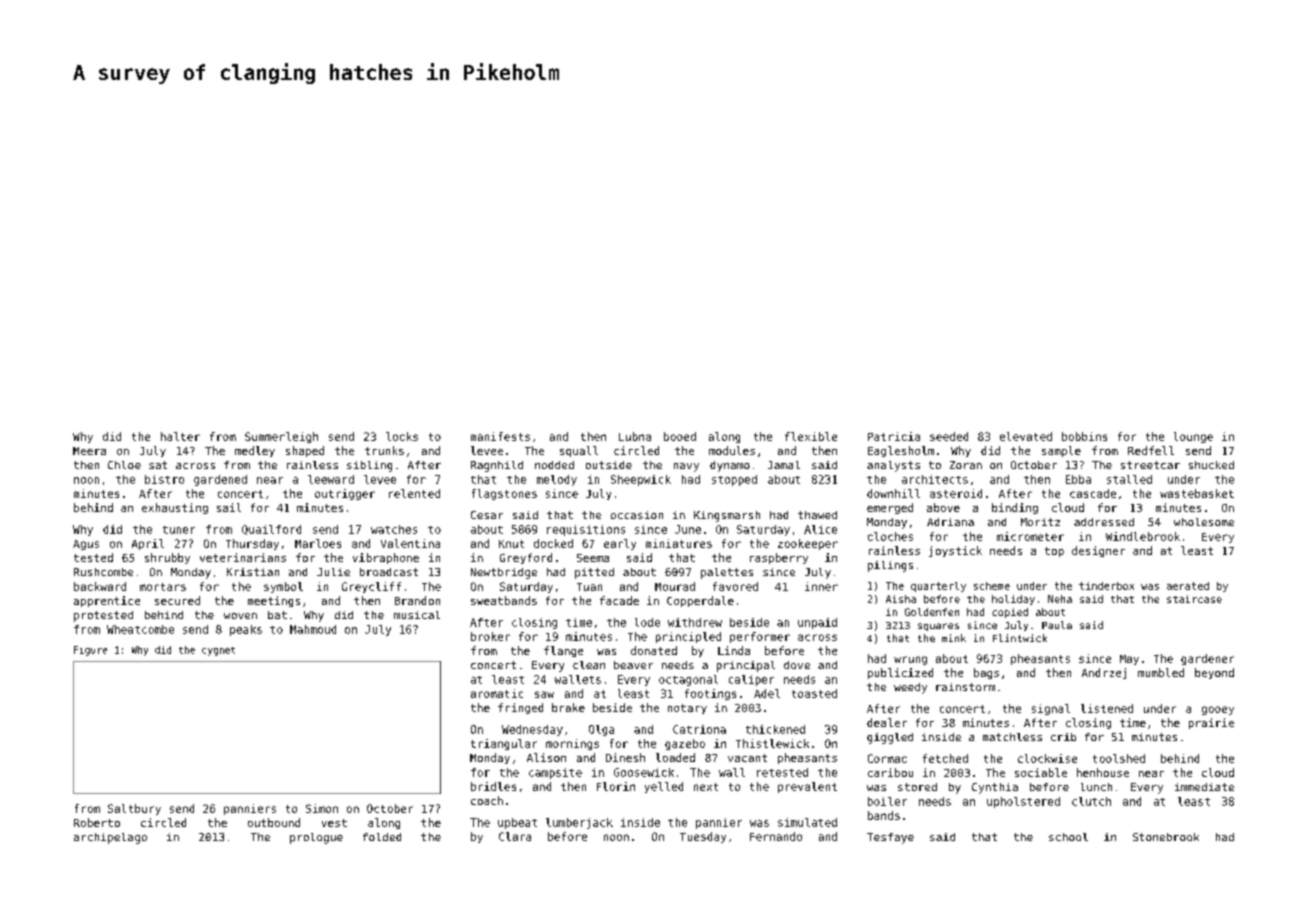 The image size is (1308, 924). Describe the element at coordinates (807, 822) in the screenshot. I see `simulated` at that location.
